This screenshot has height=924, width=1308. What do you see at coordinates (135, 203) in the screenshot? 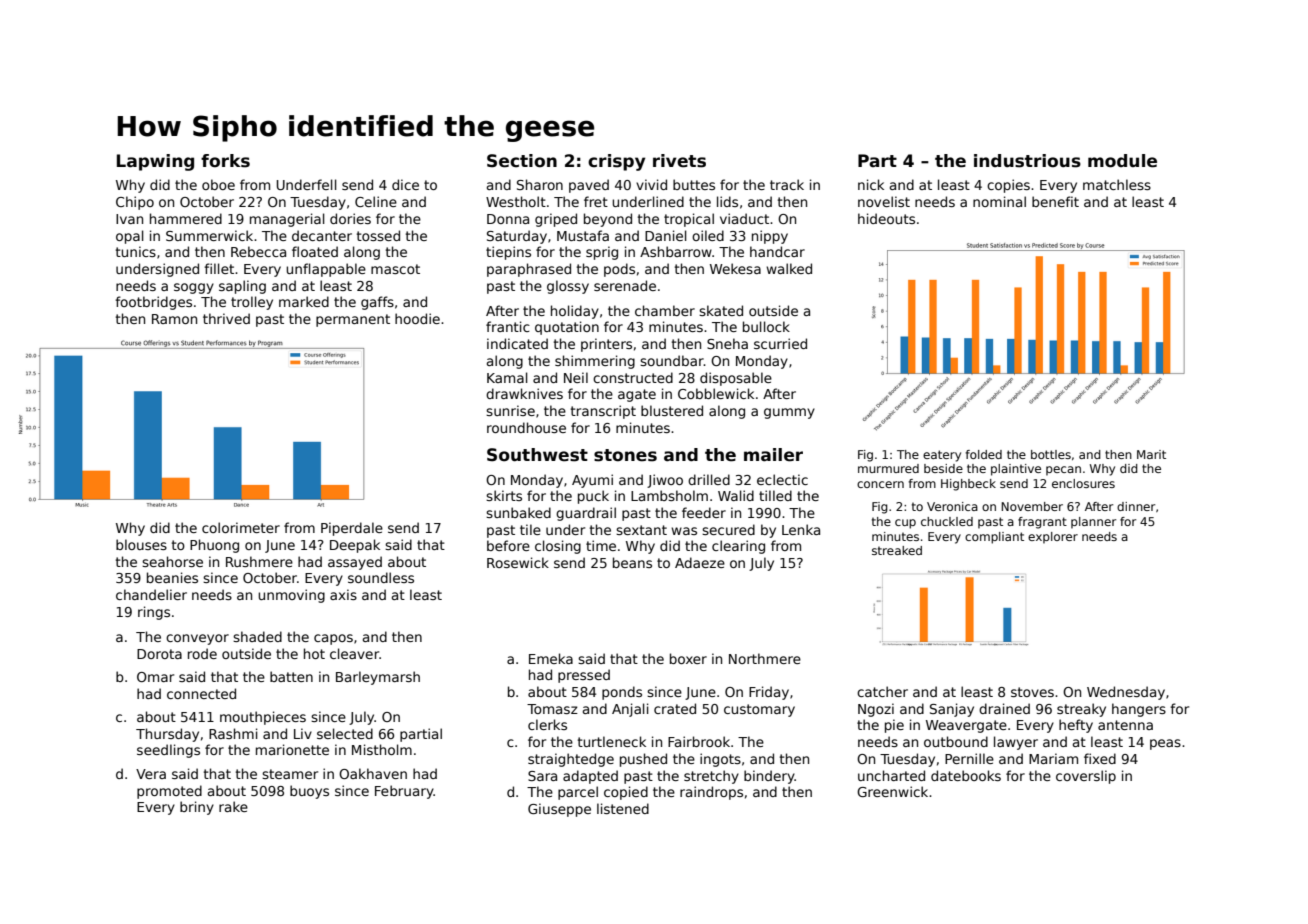
I see `Chipo` at bounding box center [135, 203].
